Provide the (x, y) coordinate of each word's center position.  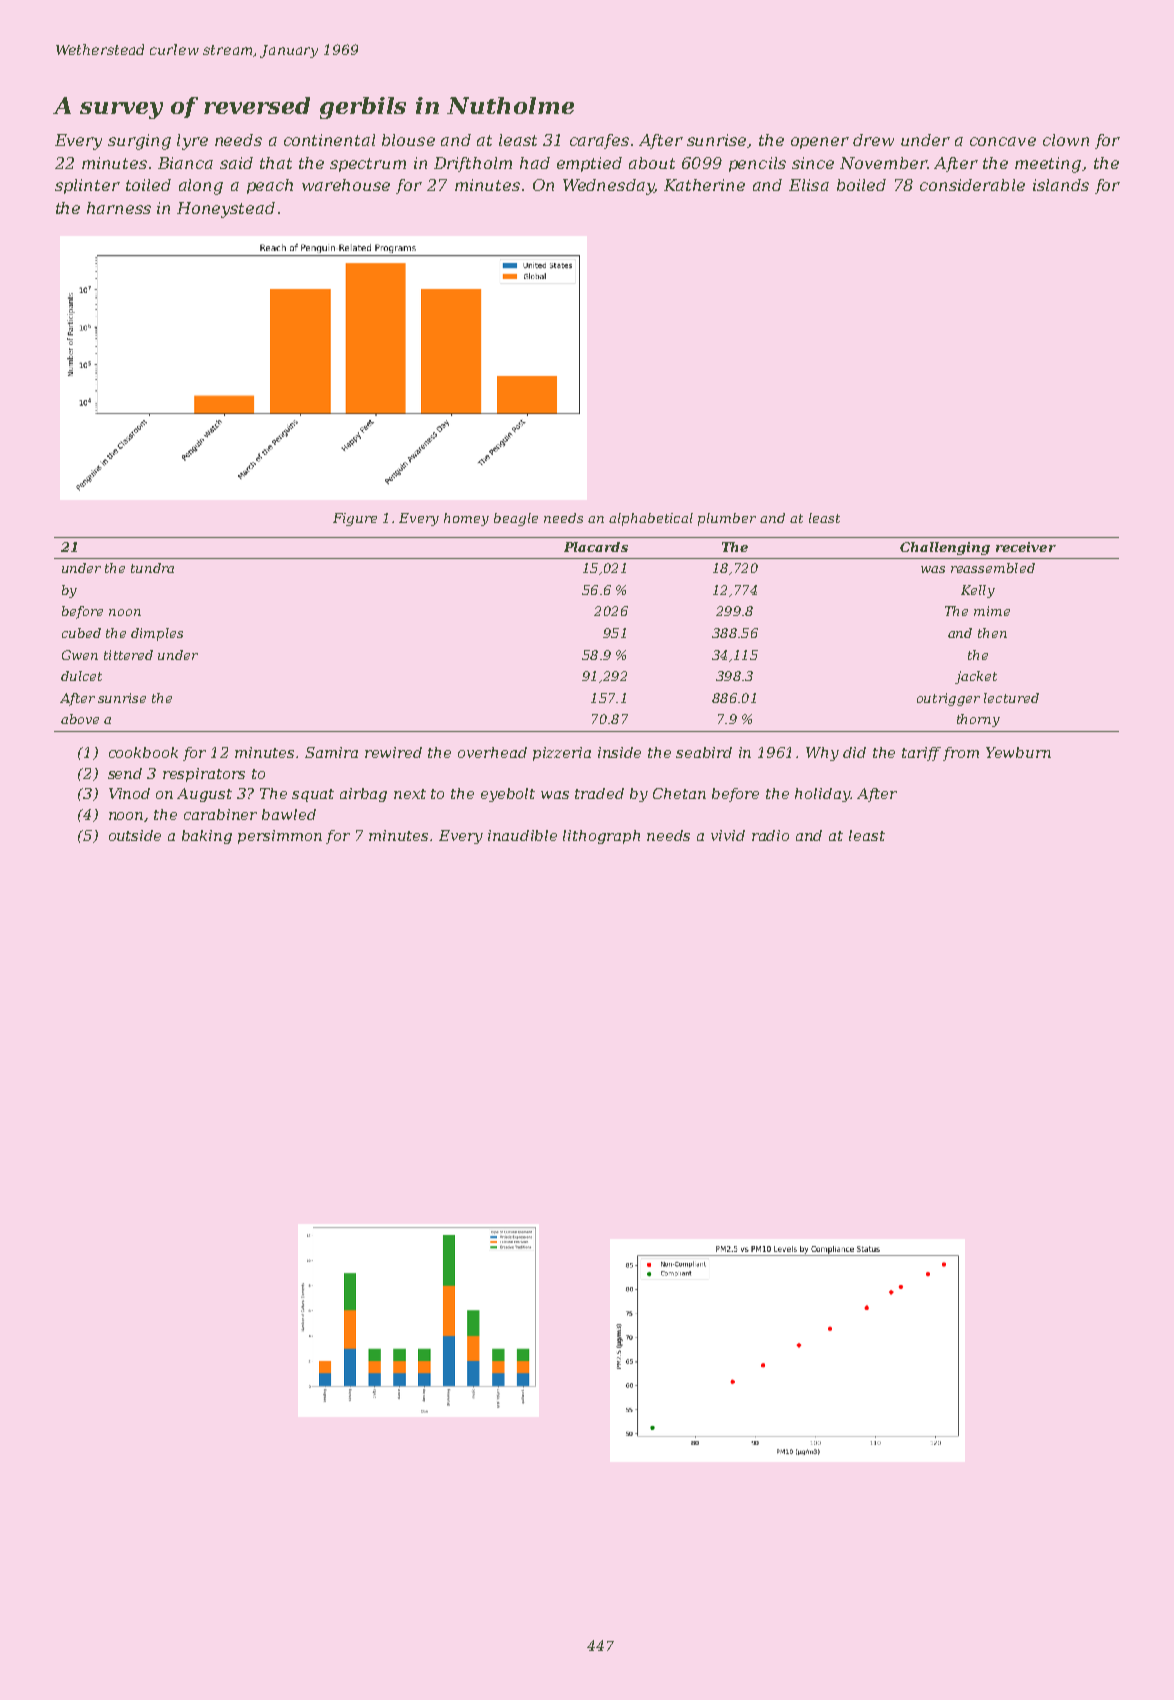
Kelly (978, 591)
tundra (152, 568)
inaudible (522, 835)
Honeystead (226, 210)
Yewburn (1018, 752)
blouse (408, 140)
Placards (596, 547)
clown (1066, 140)
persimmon (280, 837)
